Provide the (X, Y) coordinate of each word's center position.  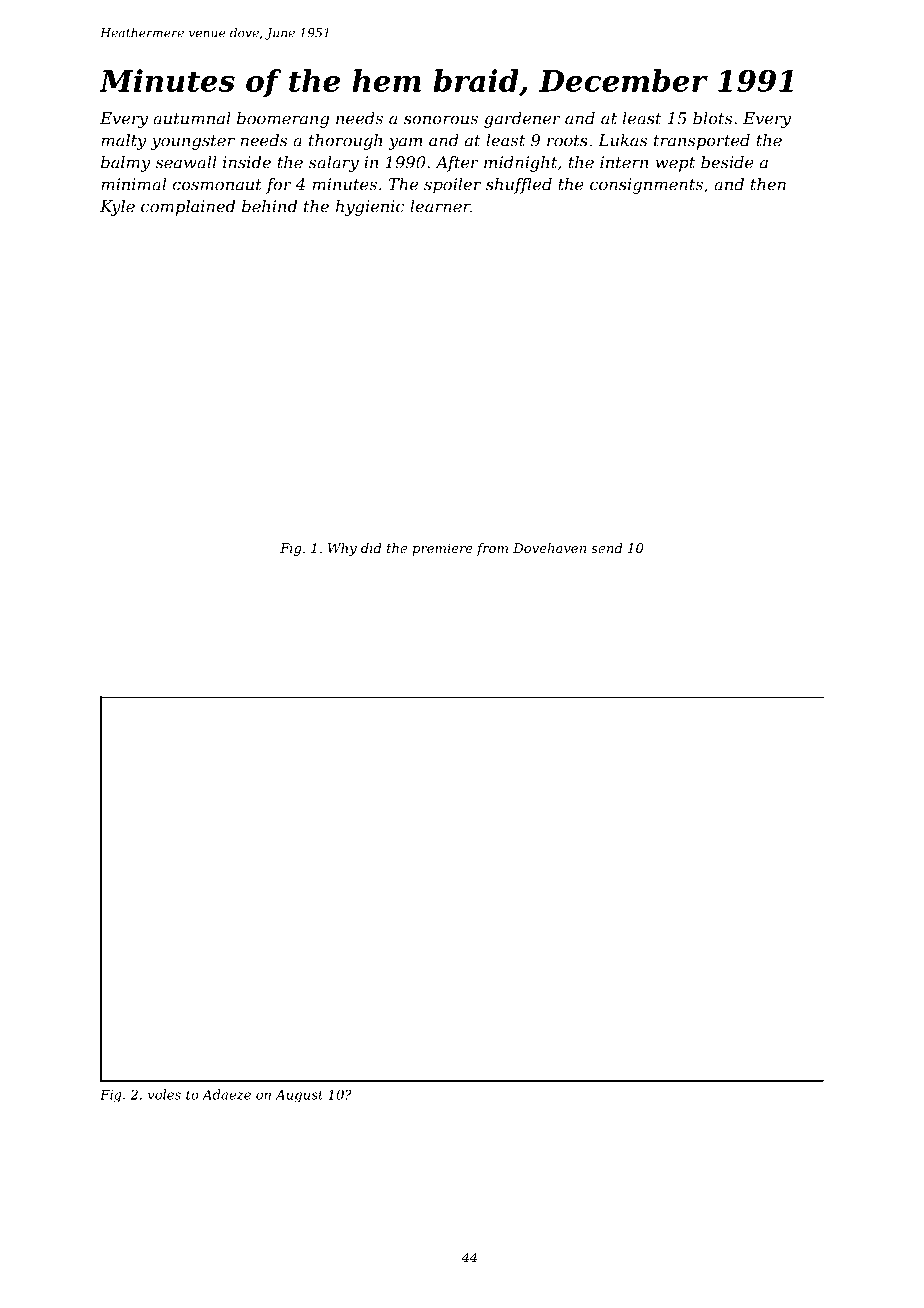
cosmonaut (217, 185)
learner (440, 206)
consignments (646, 186)
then (768, 184)
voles (164, 1094)
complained (188, 208)
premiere (442, 549)
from (492, 549)
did (371, 548)
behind (269, 206)
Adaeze (226, 1094)
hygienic (370, 208)
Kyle (117, 208)
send (607, 548)
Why (342, 549)
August (299, 1096)
